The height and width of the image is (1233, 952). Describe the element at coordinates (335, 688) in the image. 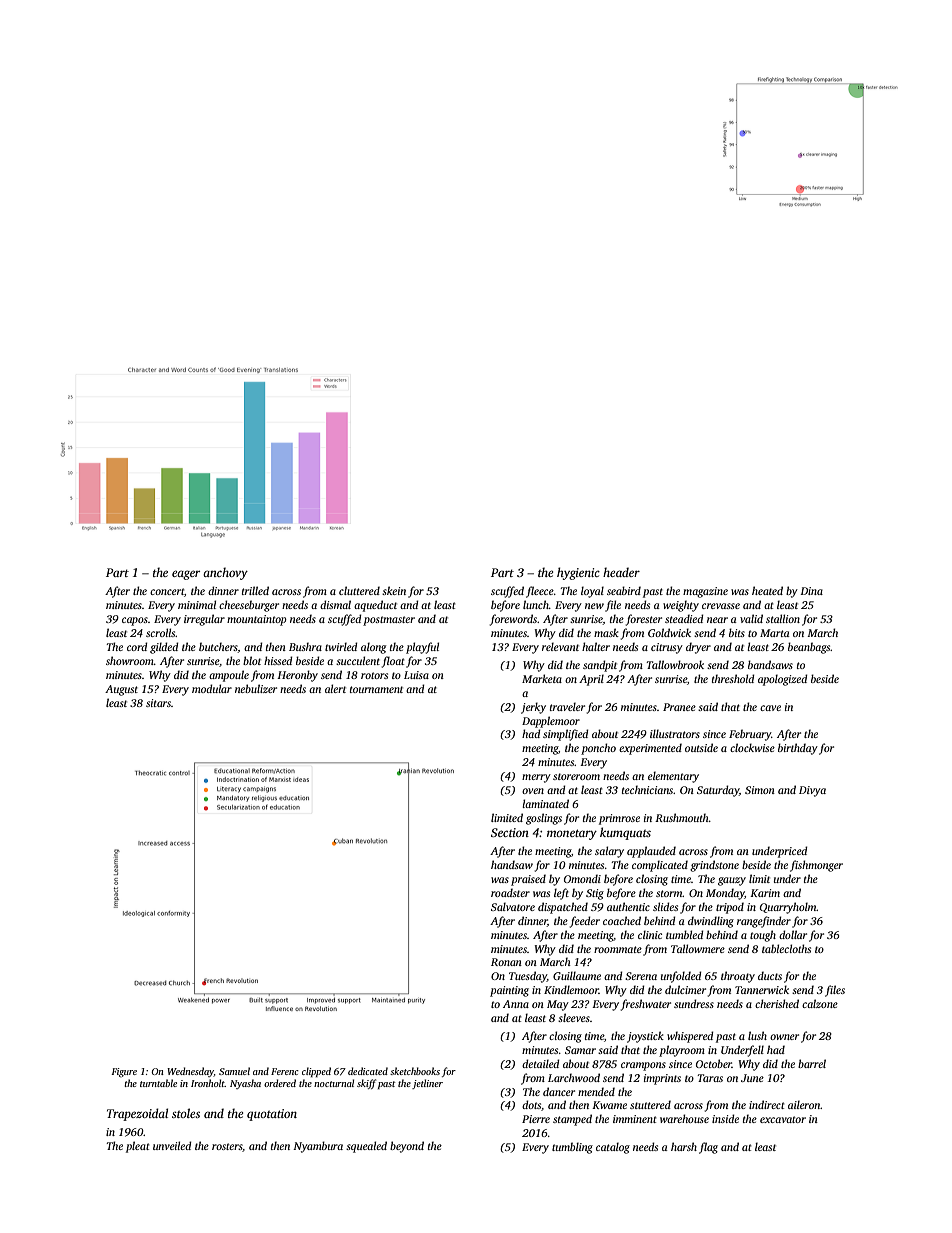

I see `alert` at that location.
